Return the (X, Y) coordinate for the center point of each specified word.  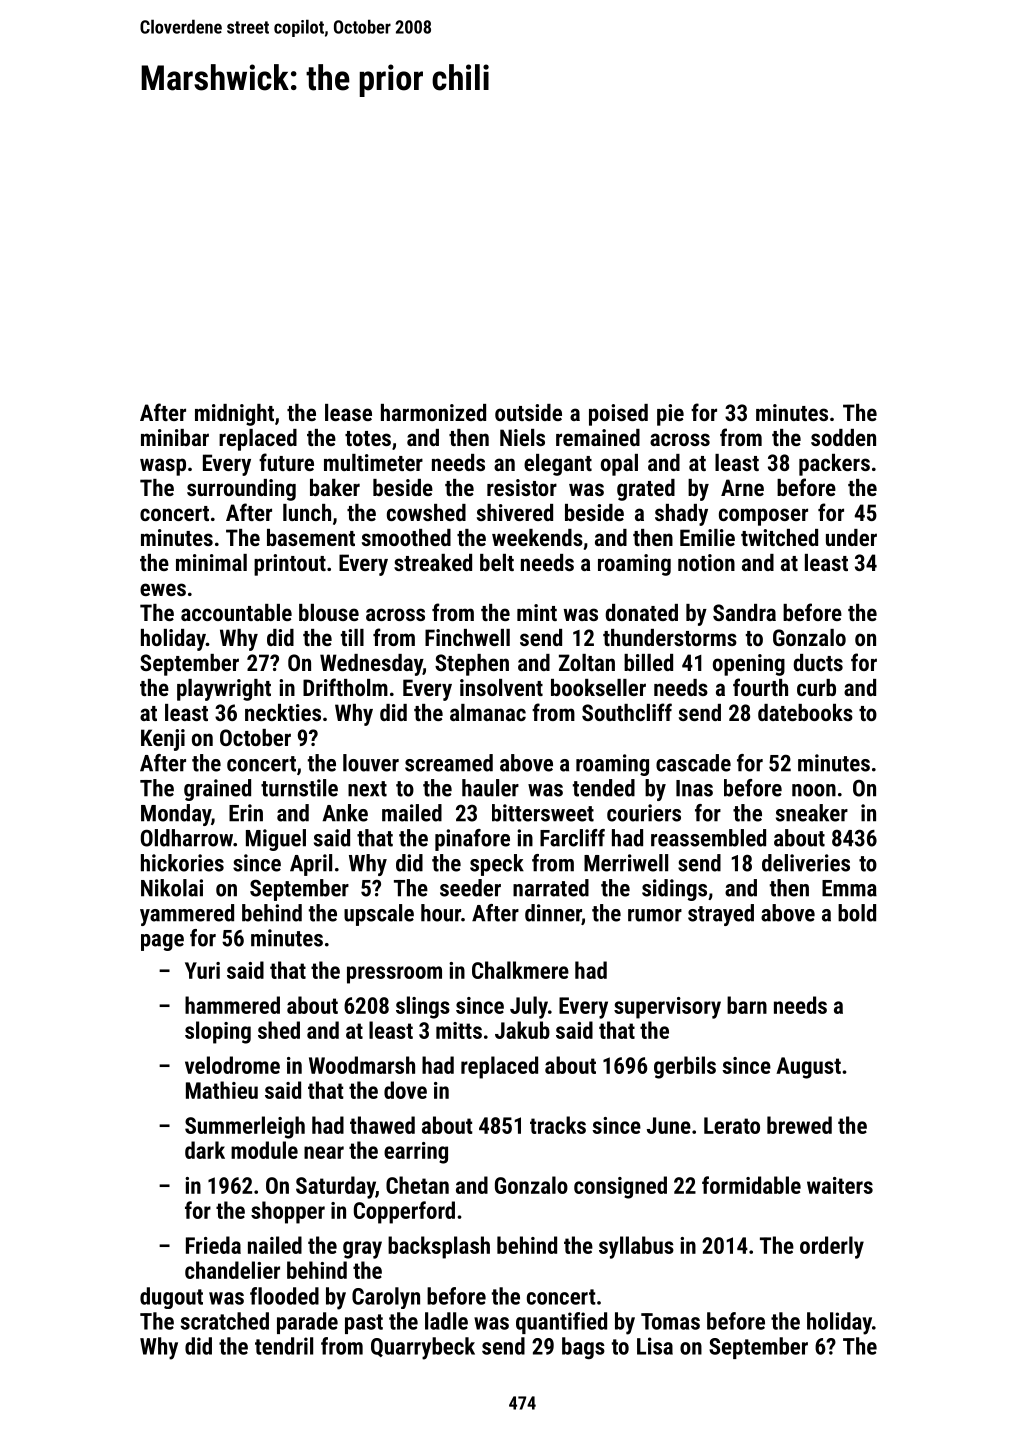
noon (814, 790)
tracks (558, 1125)
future (286, 462)
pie (670, 415)
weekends (537, 537)
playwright (224, 690)
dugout (171, 1298)
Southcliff (627, 712)
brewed (799, 1125)
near (324, 1152)
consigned (620, 1187)
